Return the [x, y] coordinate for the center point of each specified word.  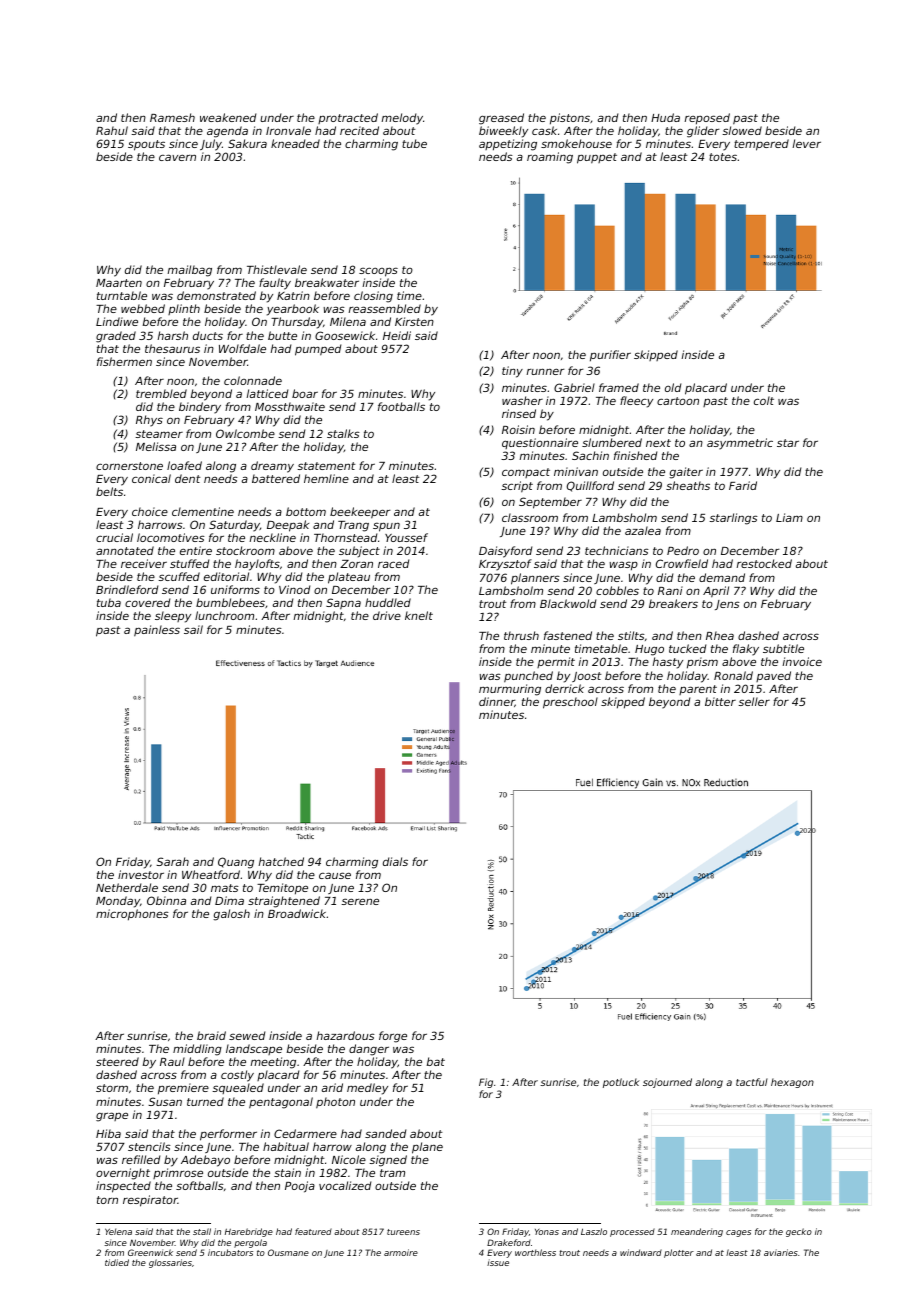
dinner [497, 702]
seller [754, 701]
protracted [348, 118]
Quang [236, 863]
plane [427, 1148]
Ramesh [172, 117]
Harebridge [249, 1232]
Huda [665, 117]
